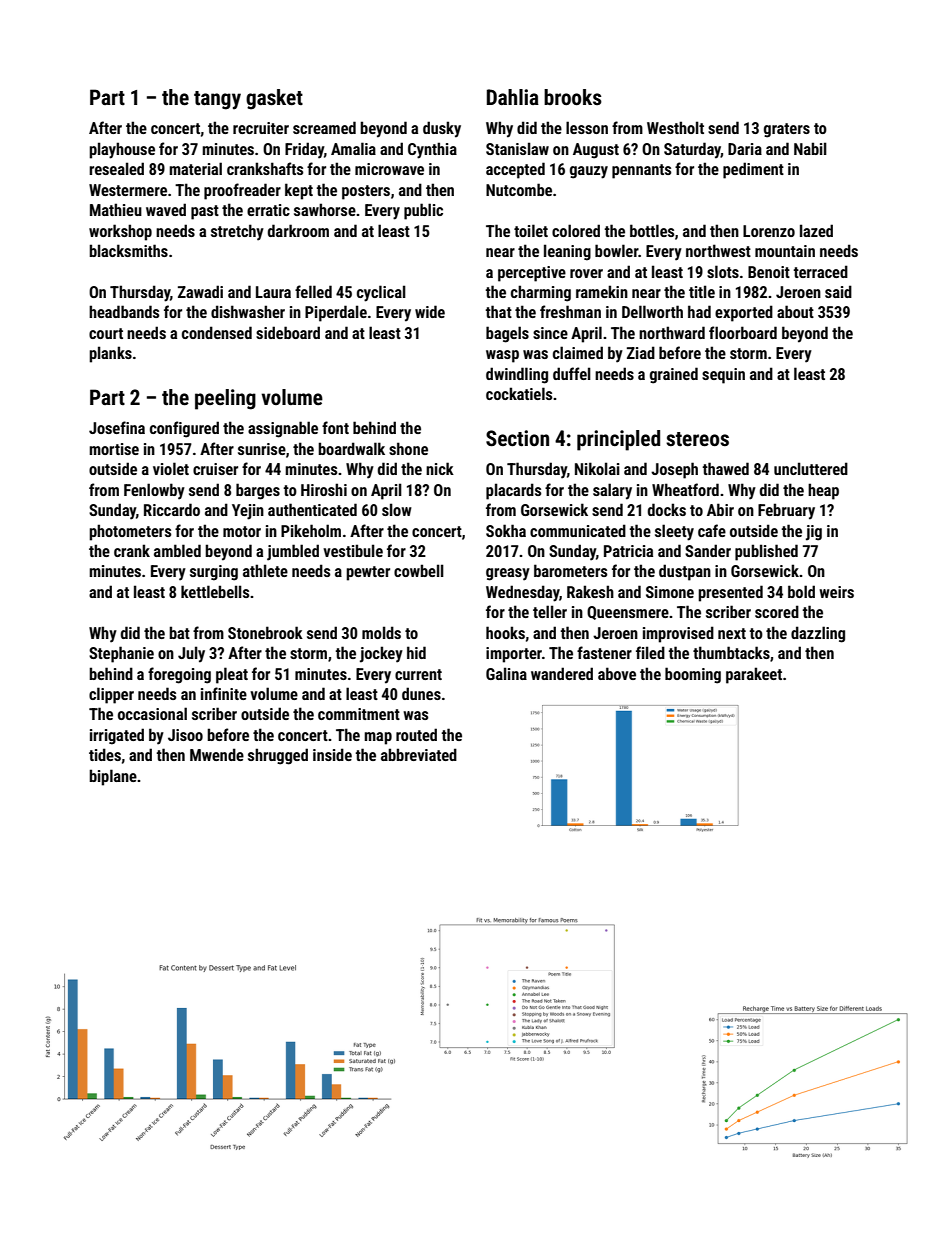  Describe the element at coordinates (787, 130) in the image. I see `graters` at that location.
